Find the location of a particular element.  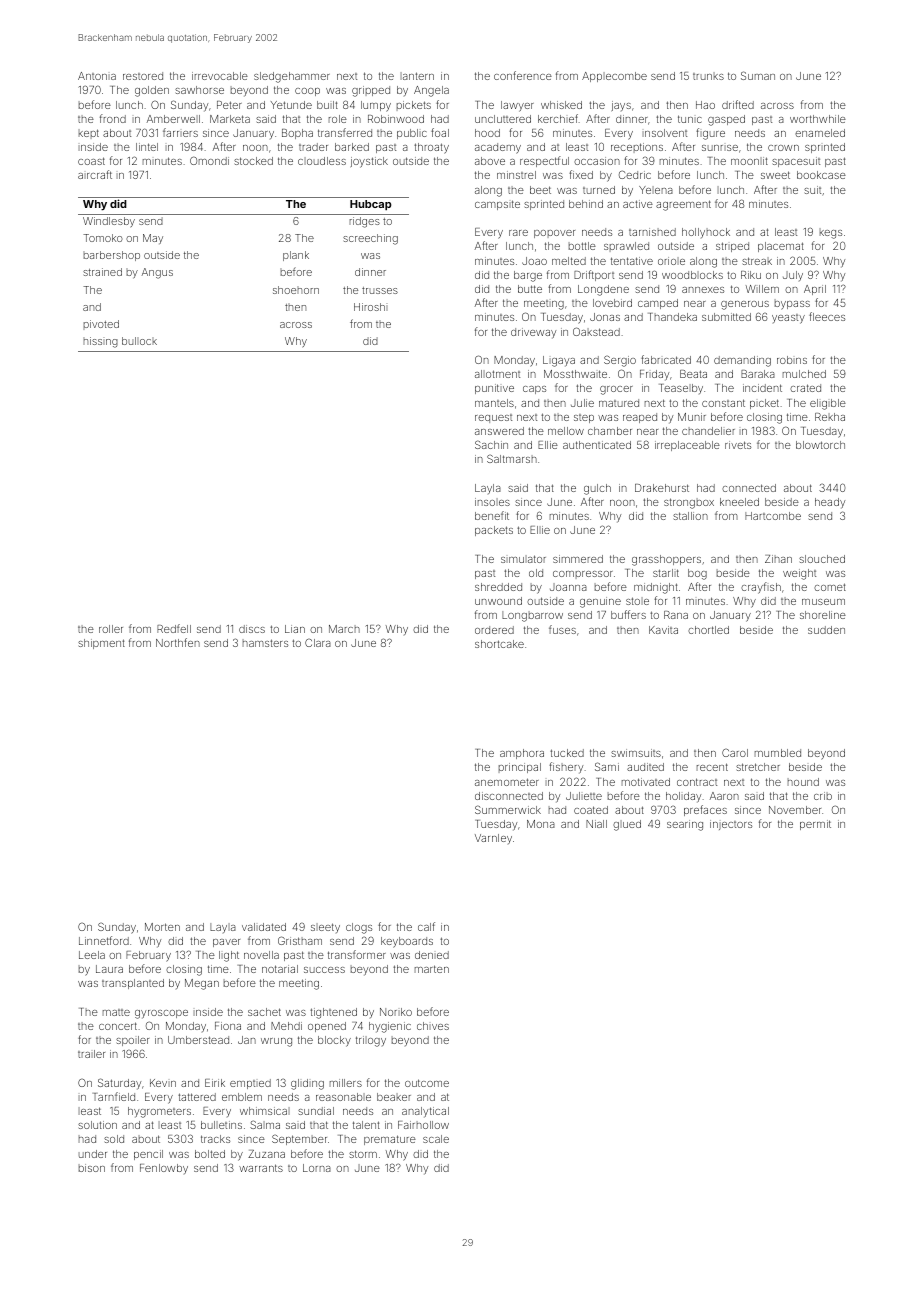

scale is located at coordinates (436, 1139).
